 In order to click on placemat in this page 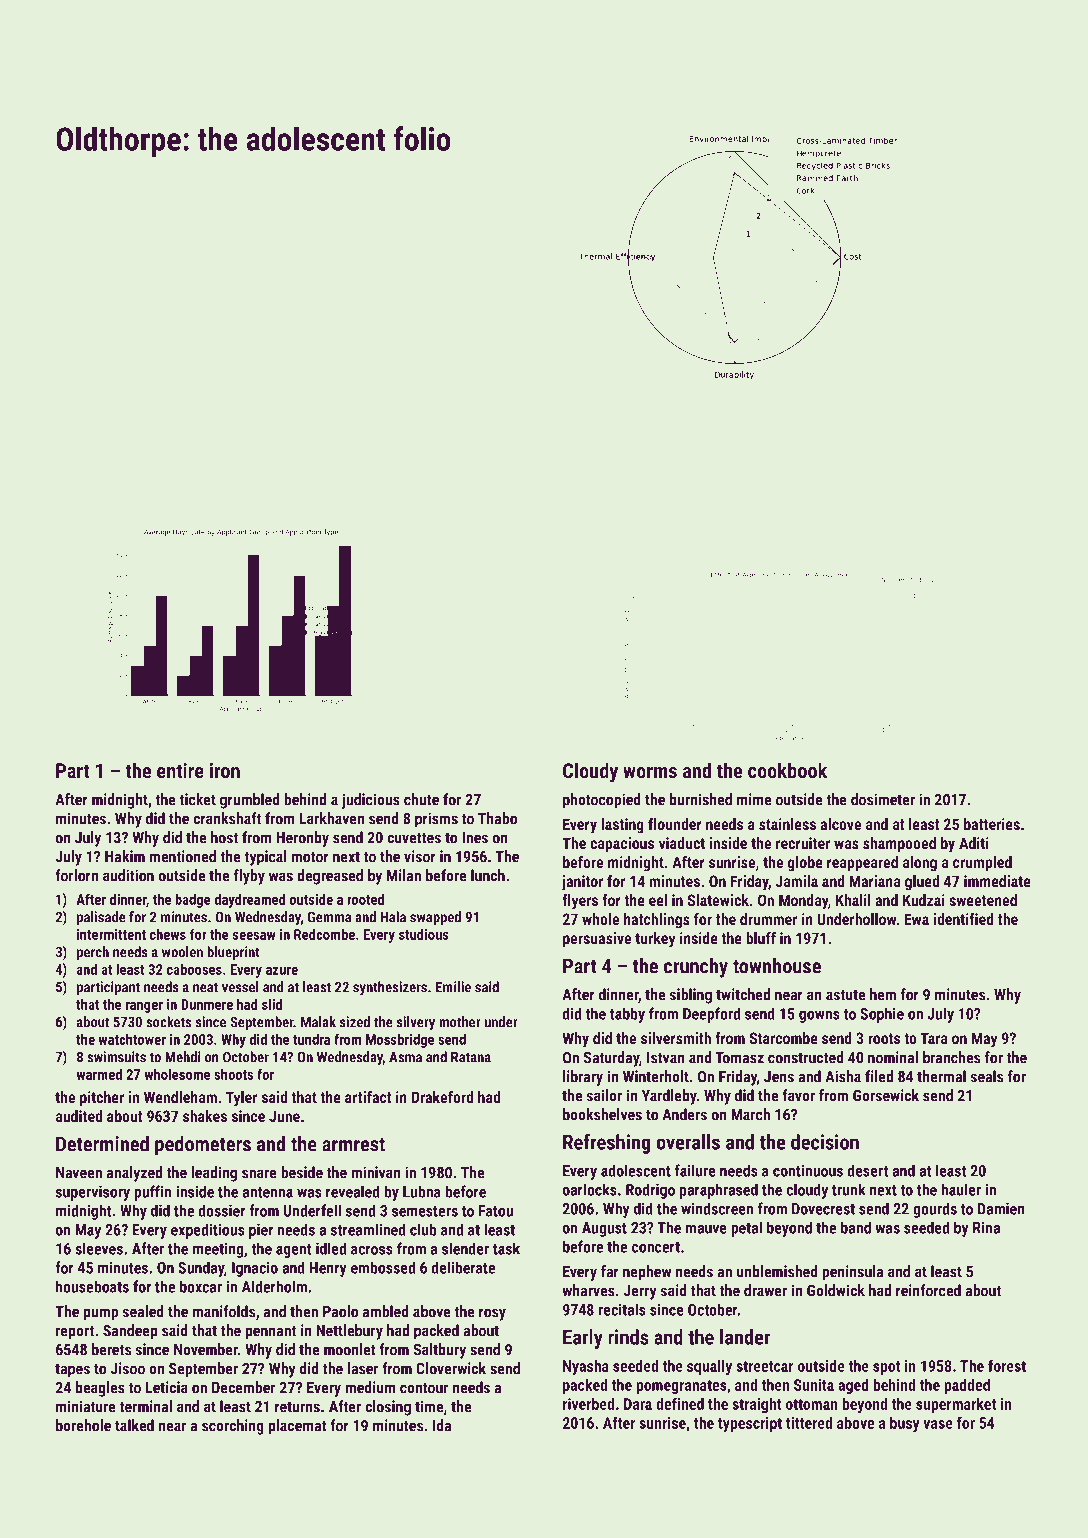, I will do `click(298, 1427)`.
